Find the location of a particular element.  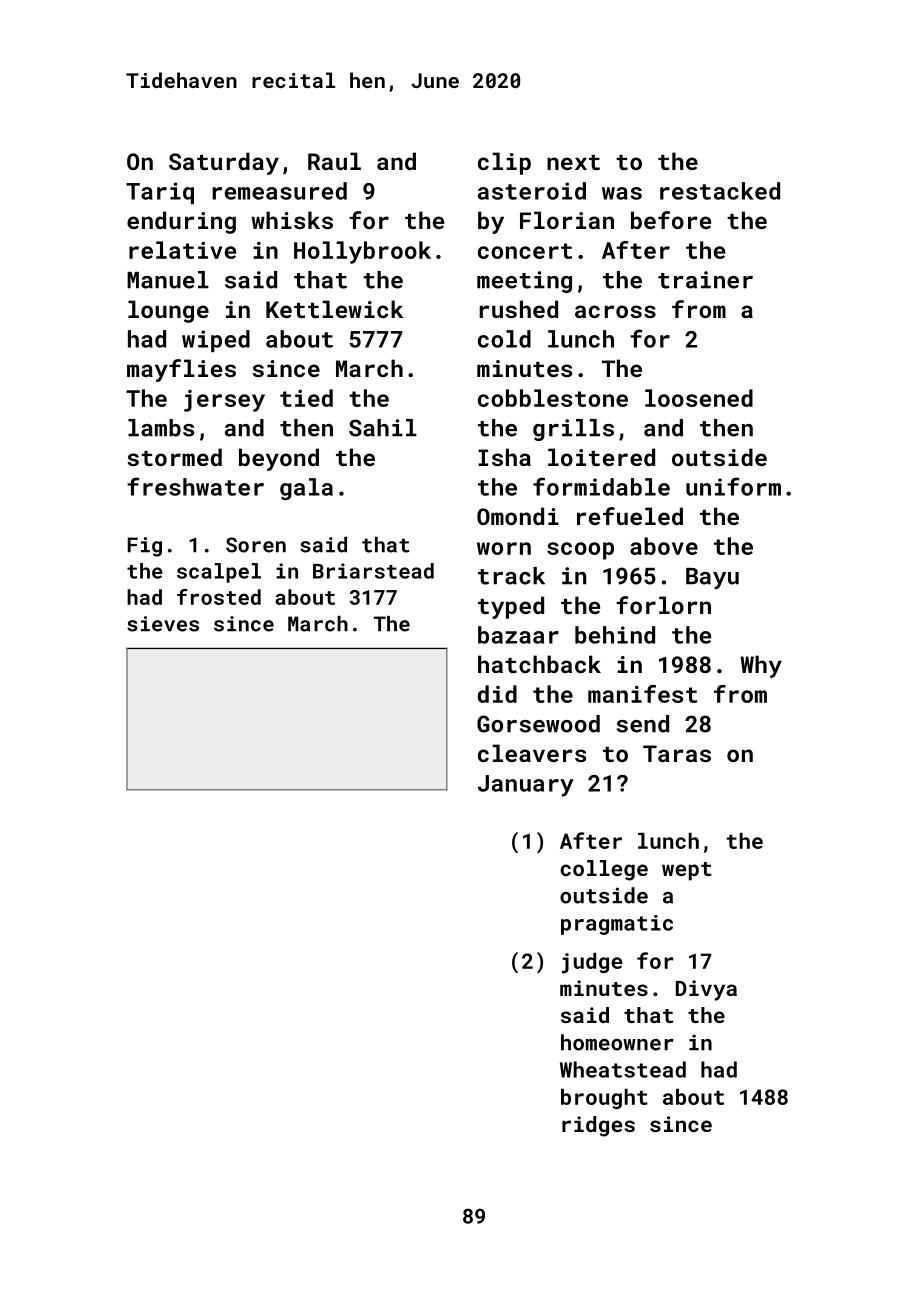

trainer is located at coordinates (705, 280).
